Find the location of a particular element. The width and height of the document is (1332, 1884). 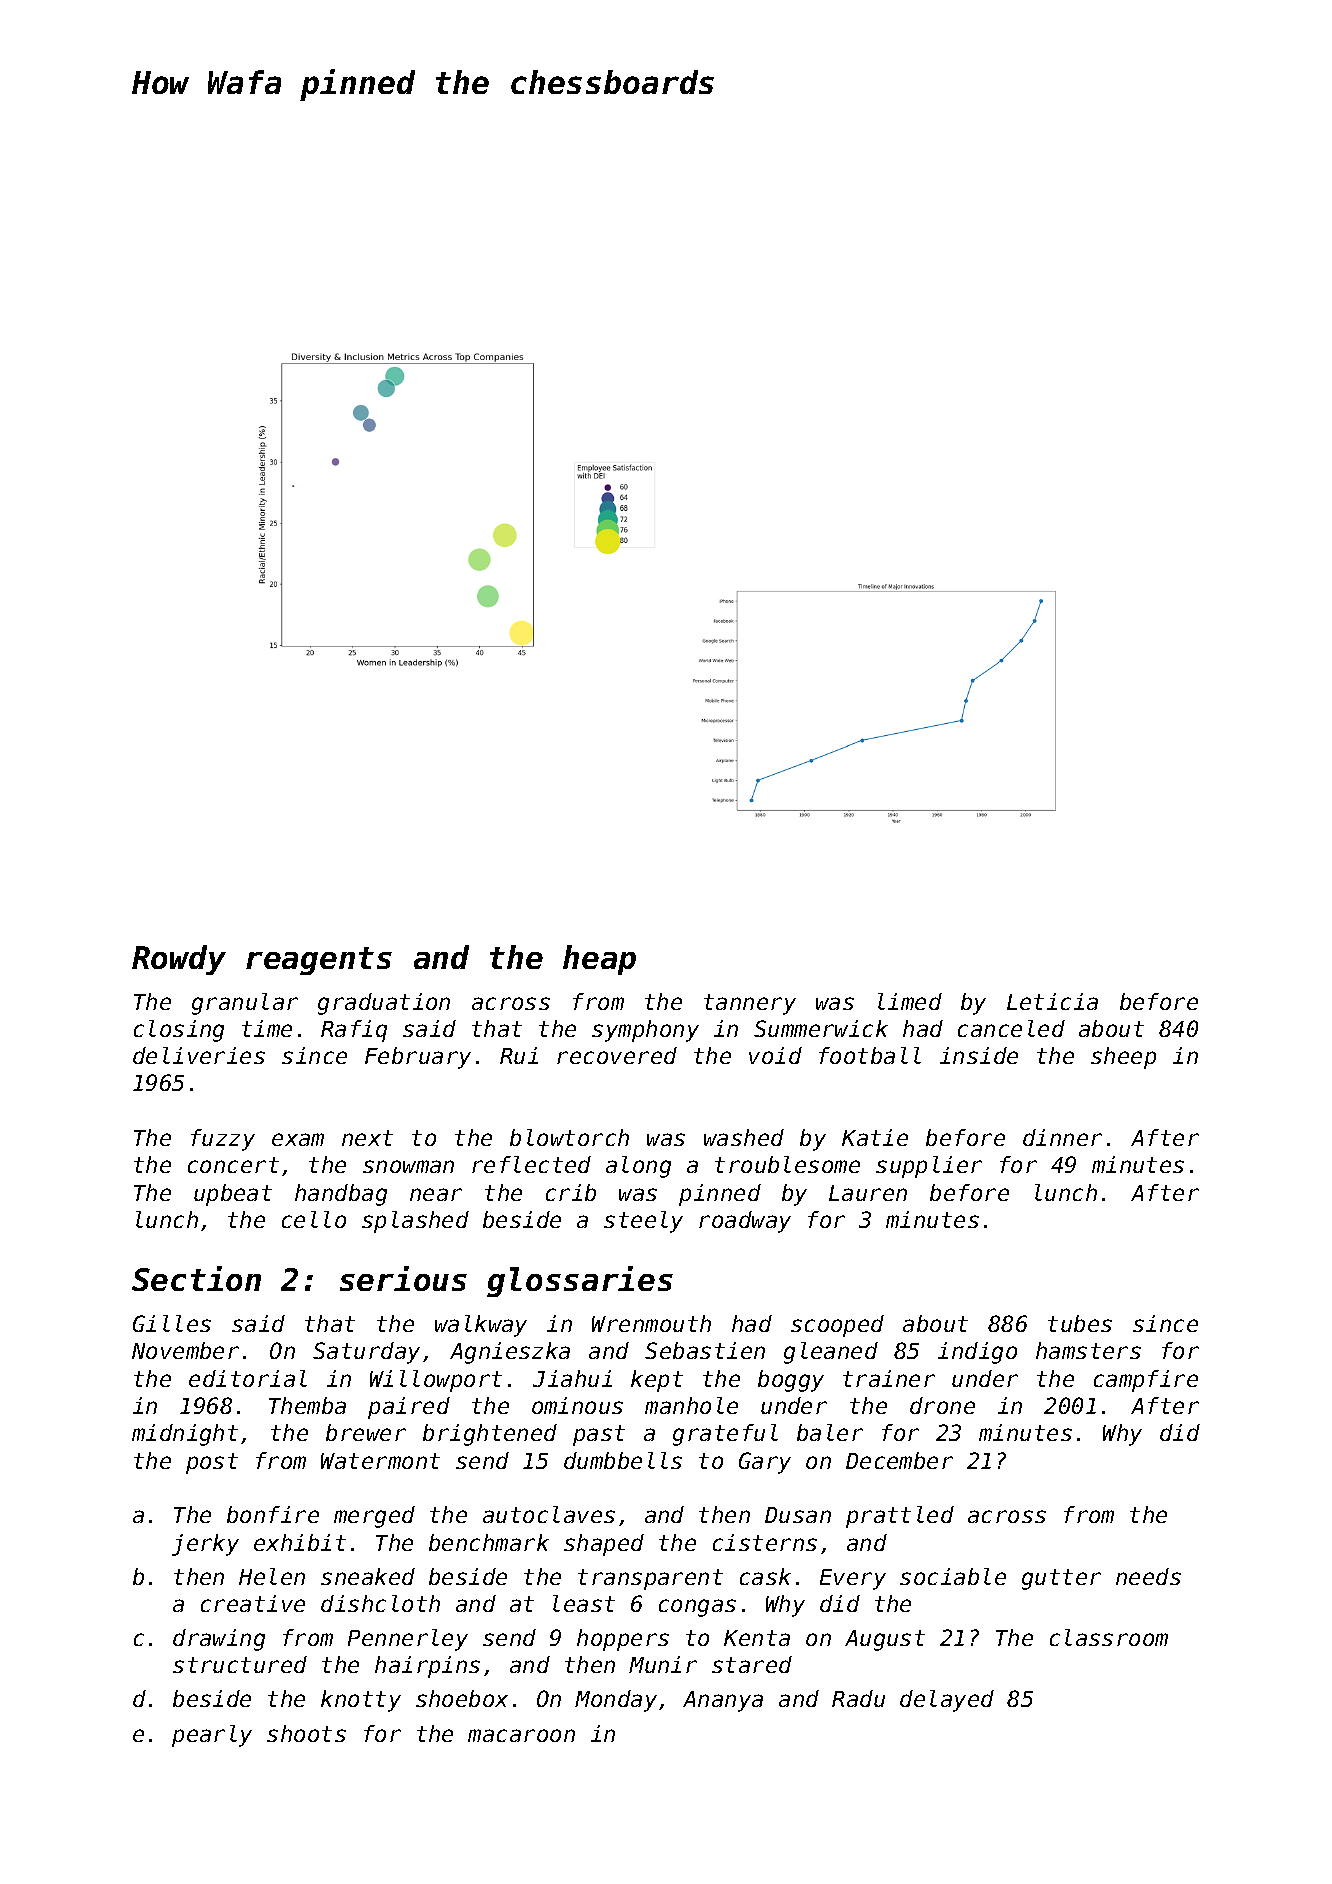

Lauren is located at coordinates (868, 1193).
